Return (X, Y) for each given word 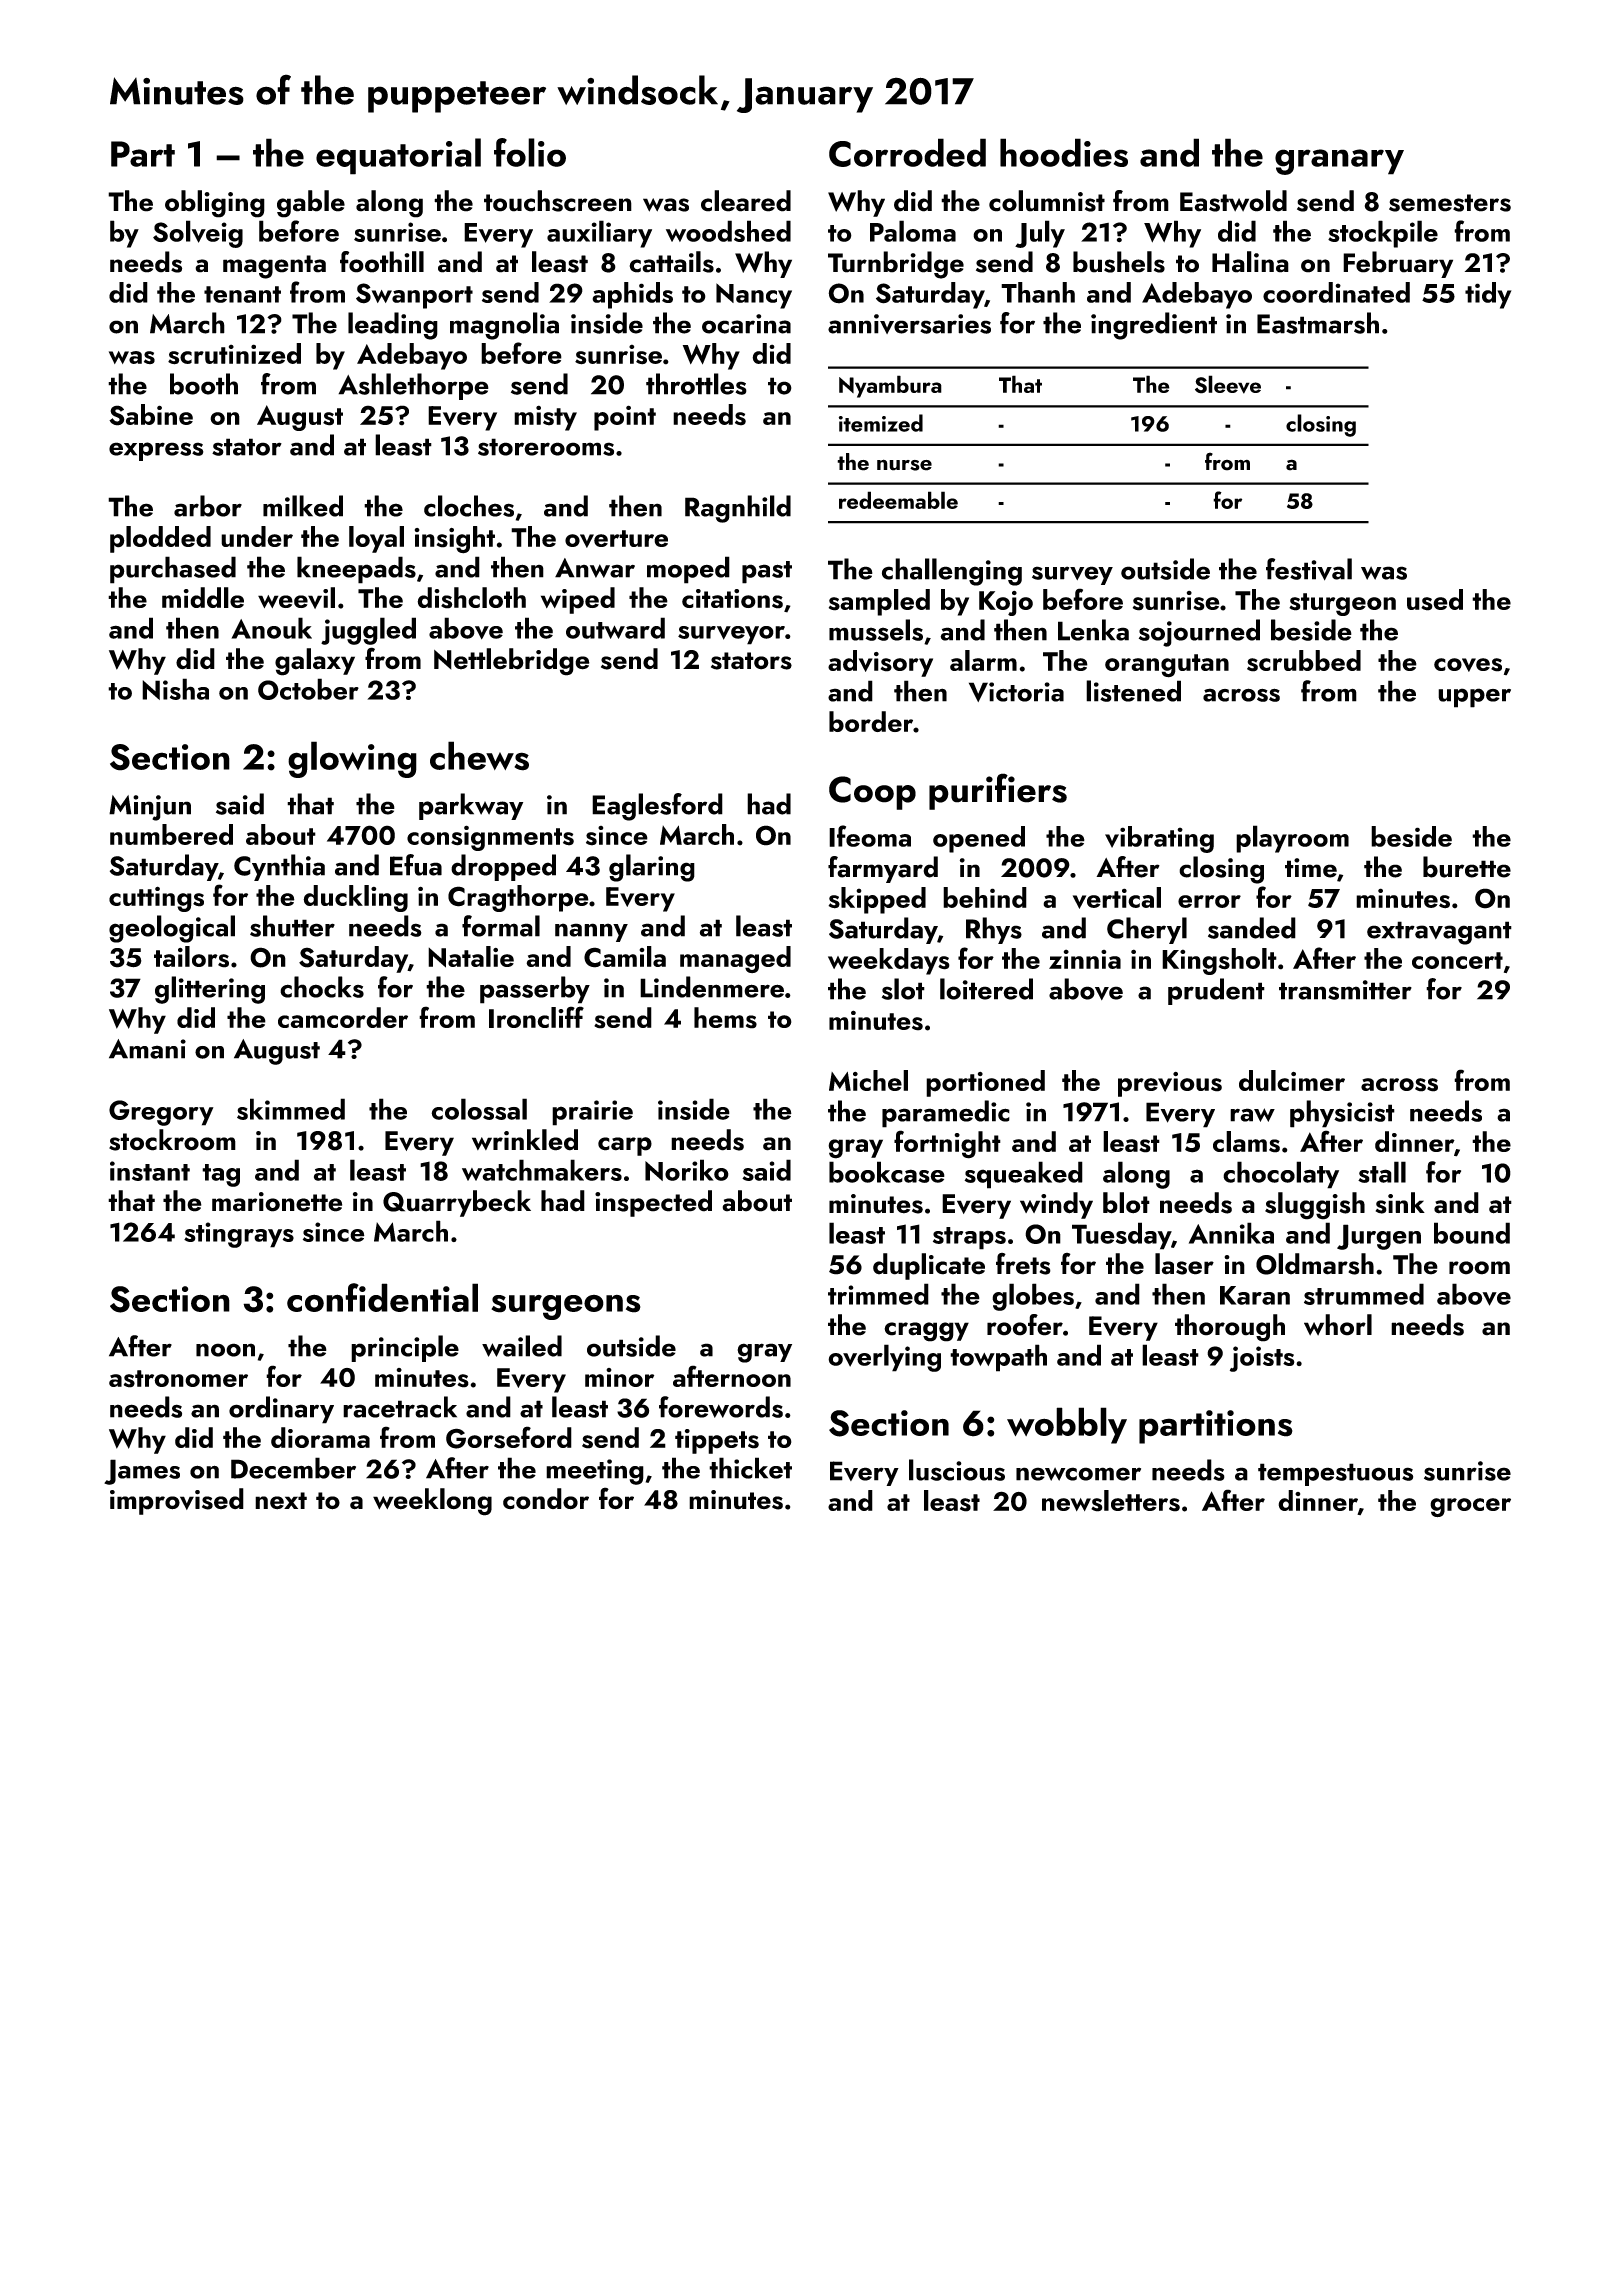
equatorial (398, 156)
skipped (877, 900)
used (1435, 600)
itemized (881, 423)
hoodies (1064, 152)
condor (546, 1499)
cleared (746, 201)
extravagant (1439, 933)
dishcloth (471, 598)
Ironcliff (536, 1017)
